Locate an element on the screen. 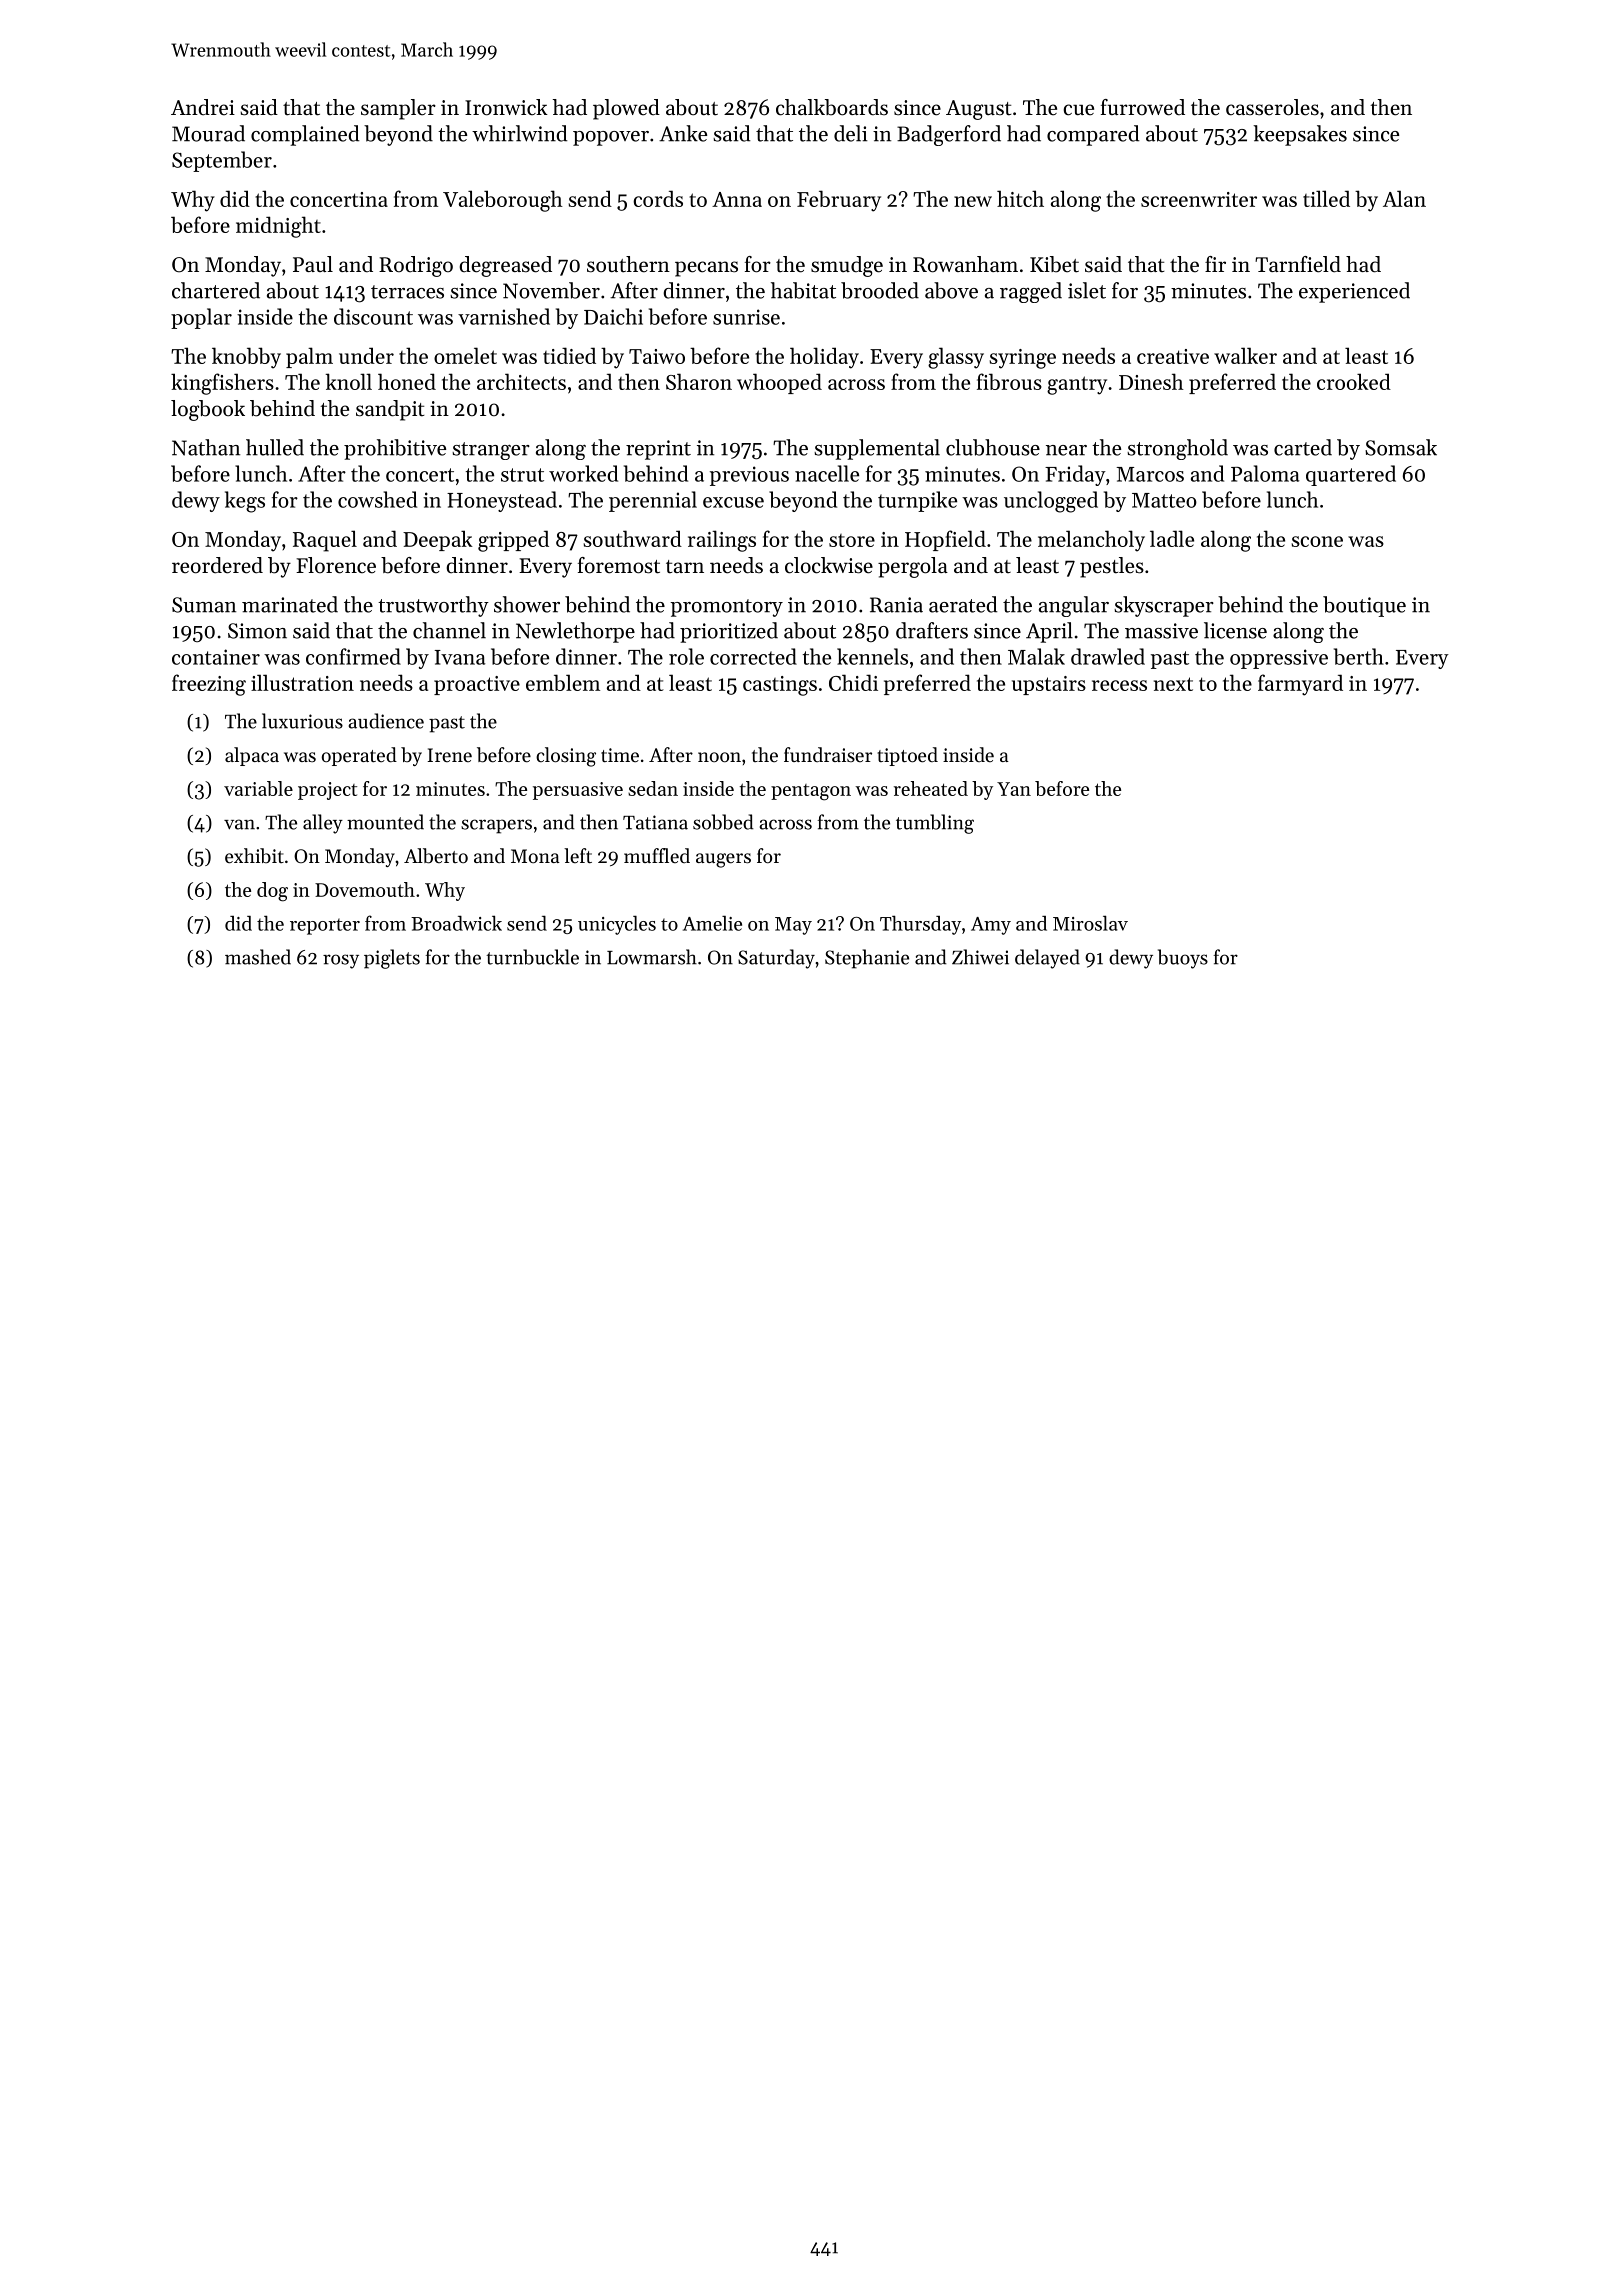 Image resolution: width=1620 pixels, height=2292 pixels. Matteo is located at coordinates (1164, 500).
